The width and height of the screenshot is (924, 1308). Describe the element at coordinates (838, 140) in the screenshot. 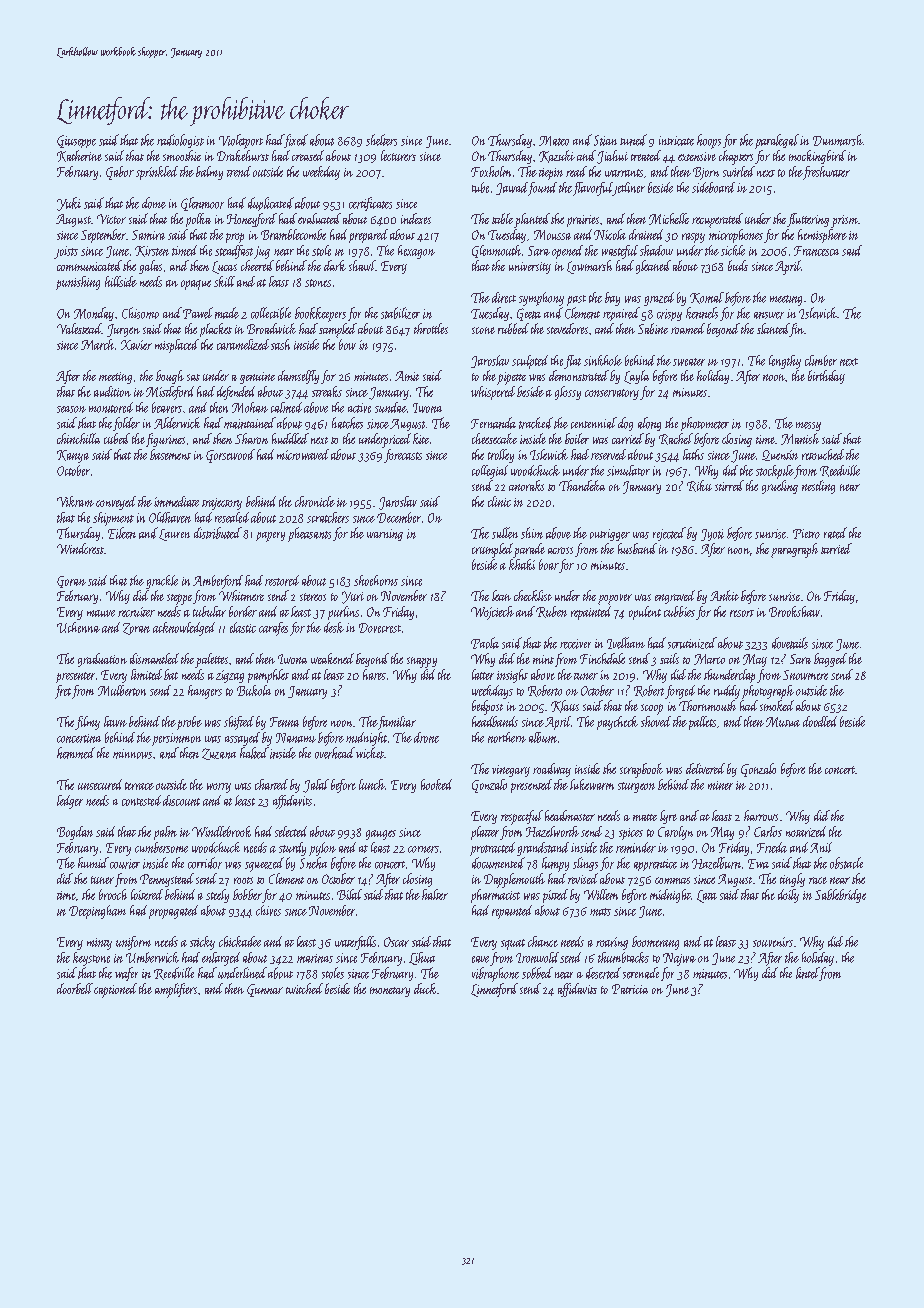

I see `Dunmarsh` at that location.
